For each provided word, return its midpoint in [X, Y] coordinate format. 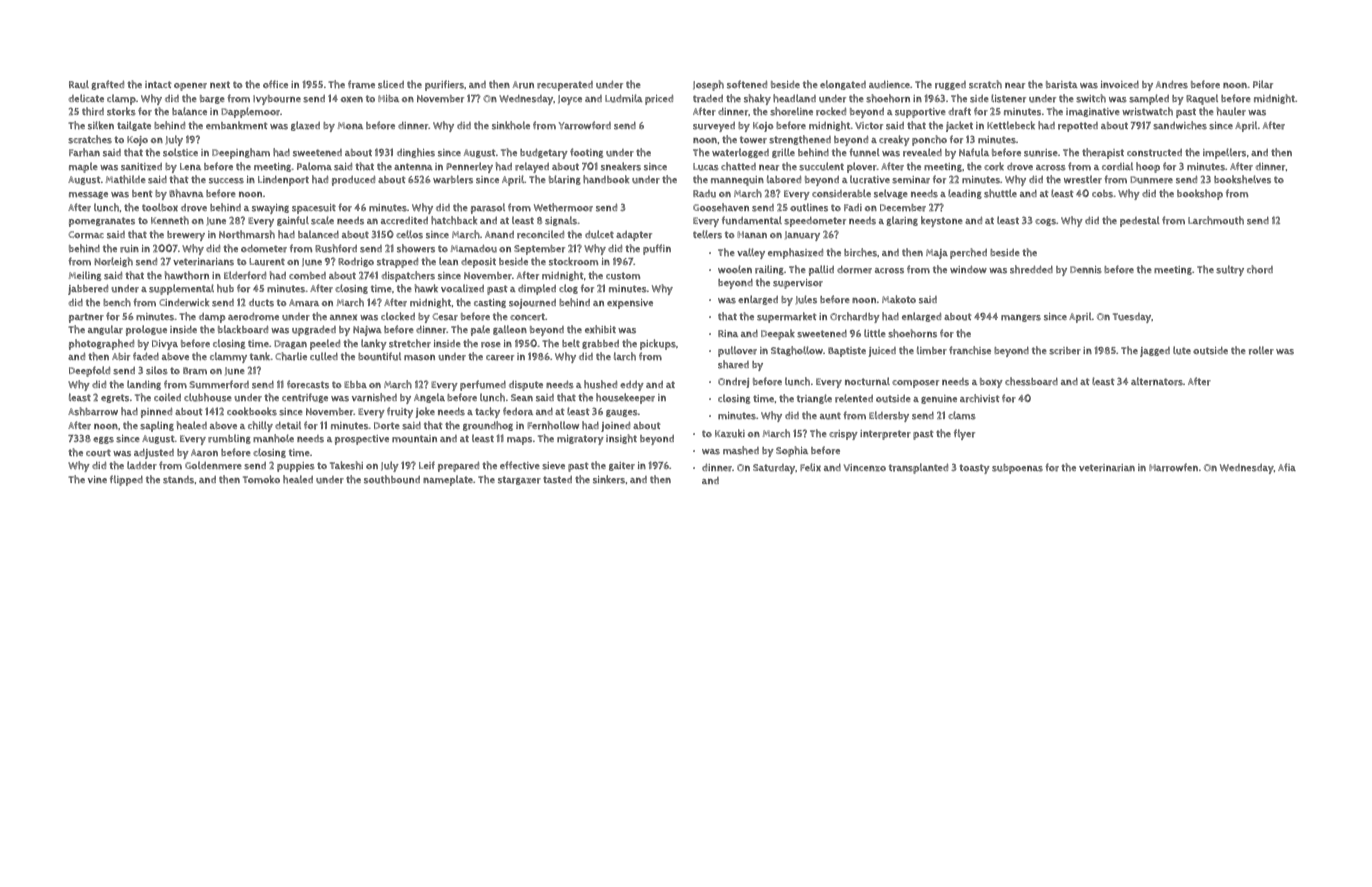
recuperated [565, 86]
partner [86, 318]
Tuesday [1132, 318]
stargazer [519, 480]
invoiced [1120, 84]
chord [1260, 269]
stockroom [573, 261]
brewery [186, 236]
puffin [657, 249]
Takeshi [346, 465]
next [220, 84]
